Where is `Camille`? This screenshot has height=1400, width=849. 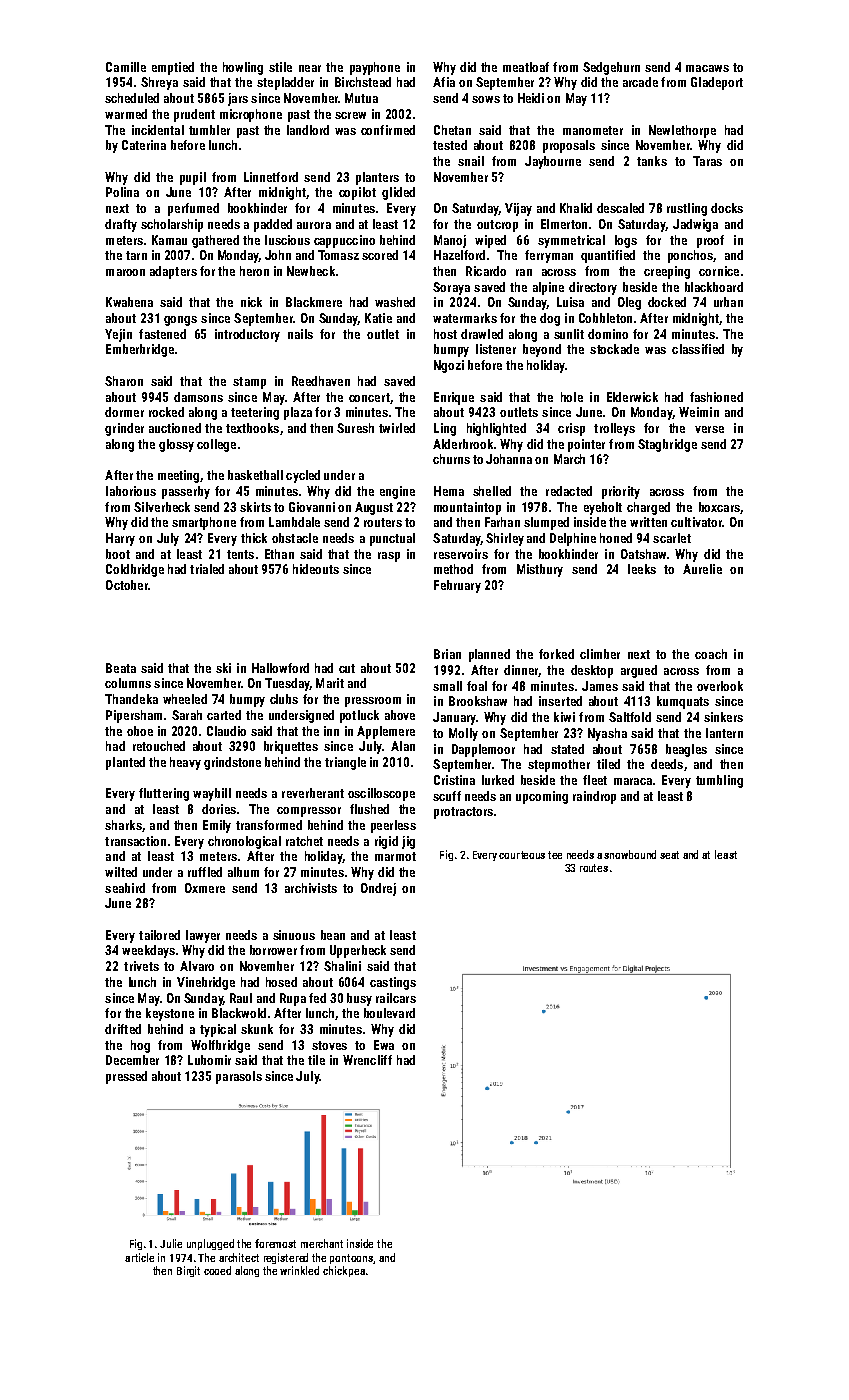
Camille is located at coordinates (126, 67).
